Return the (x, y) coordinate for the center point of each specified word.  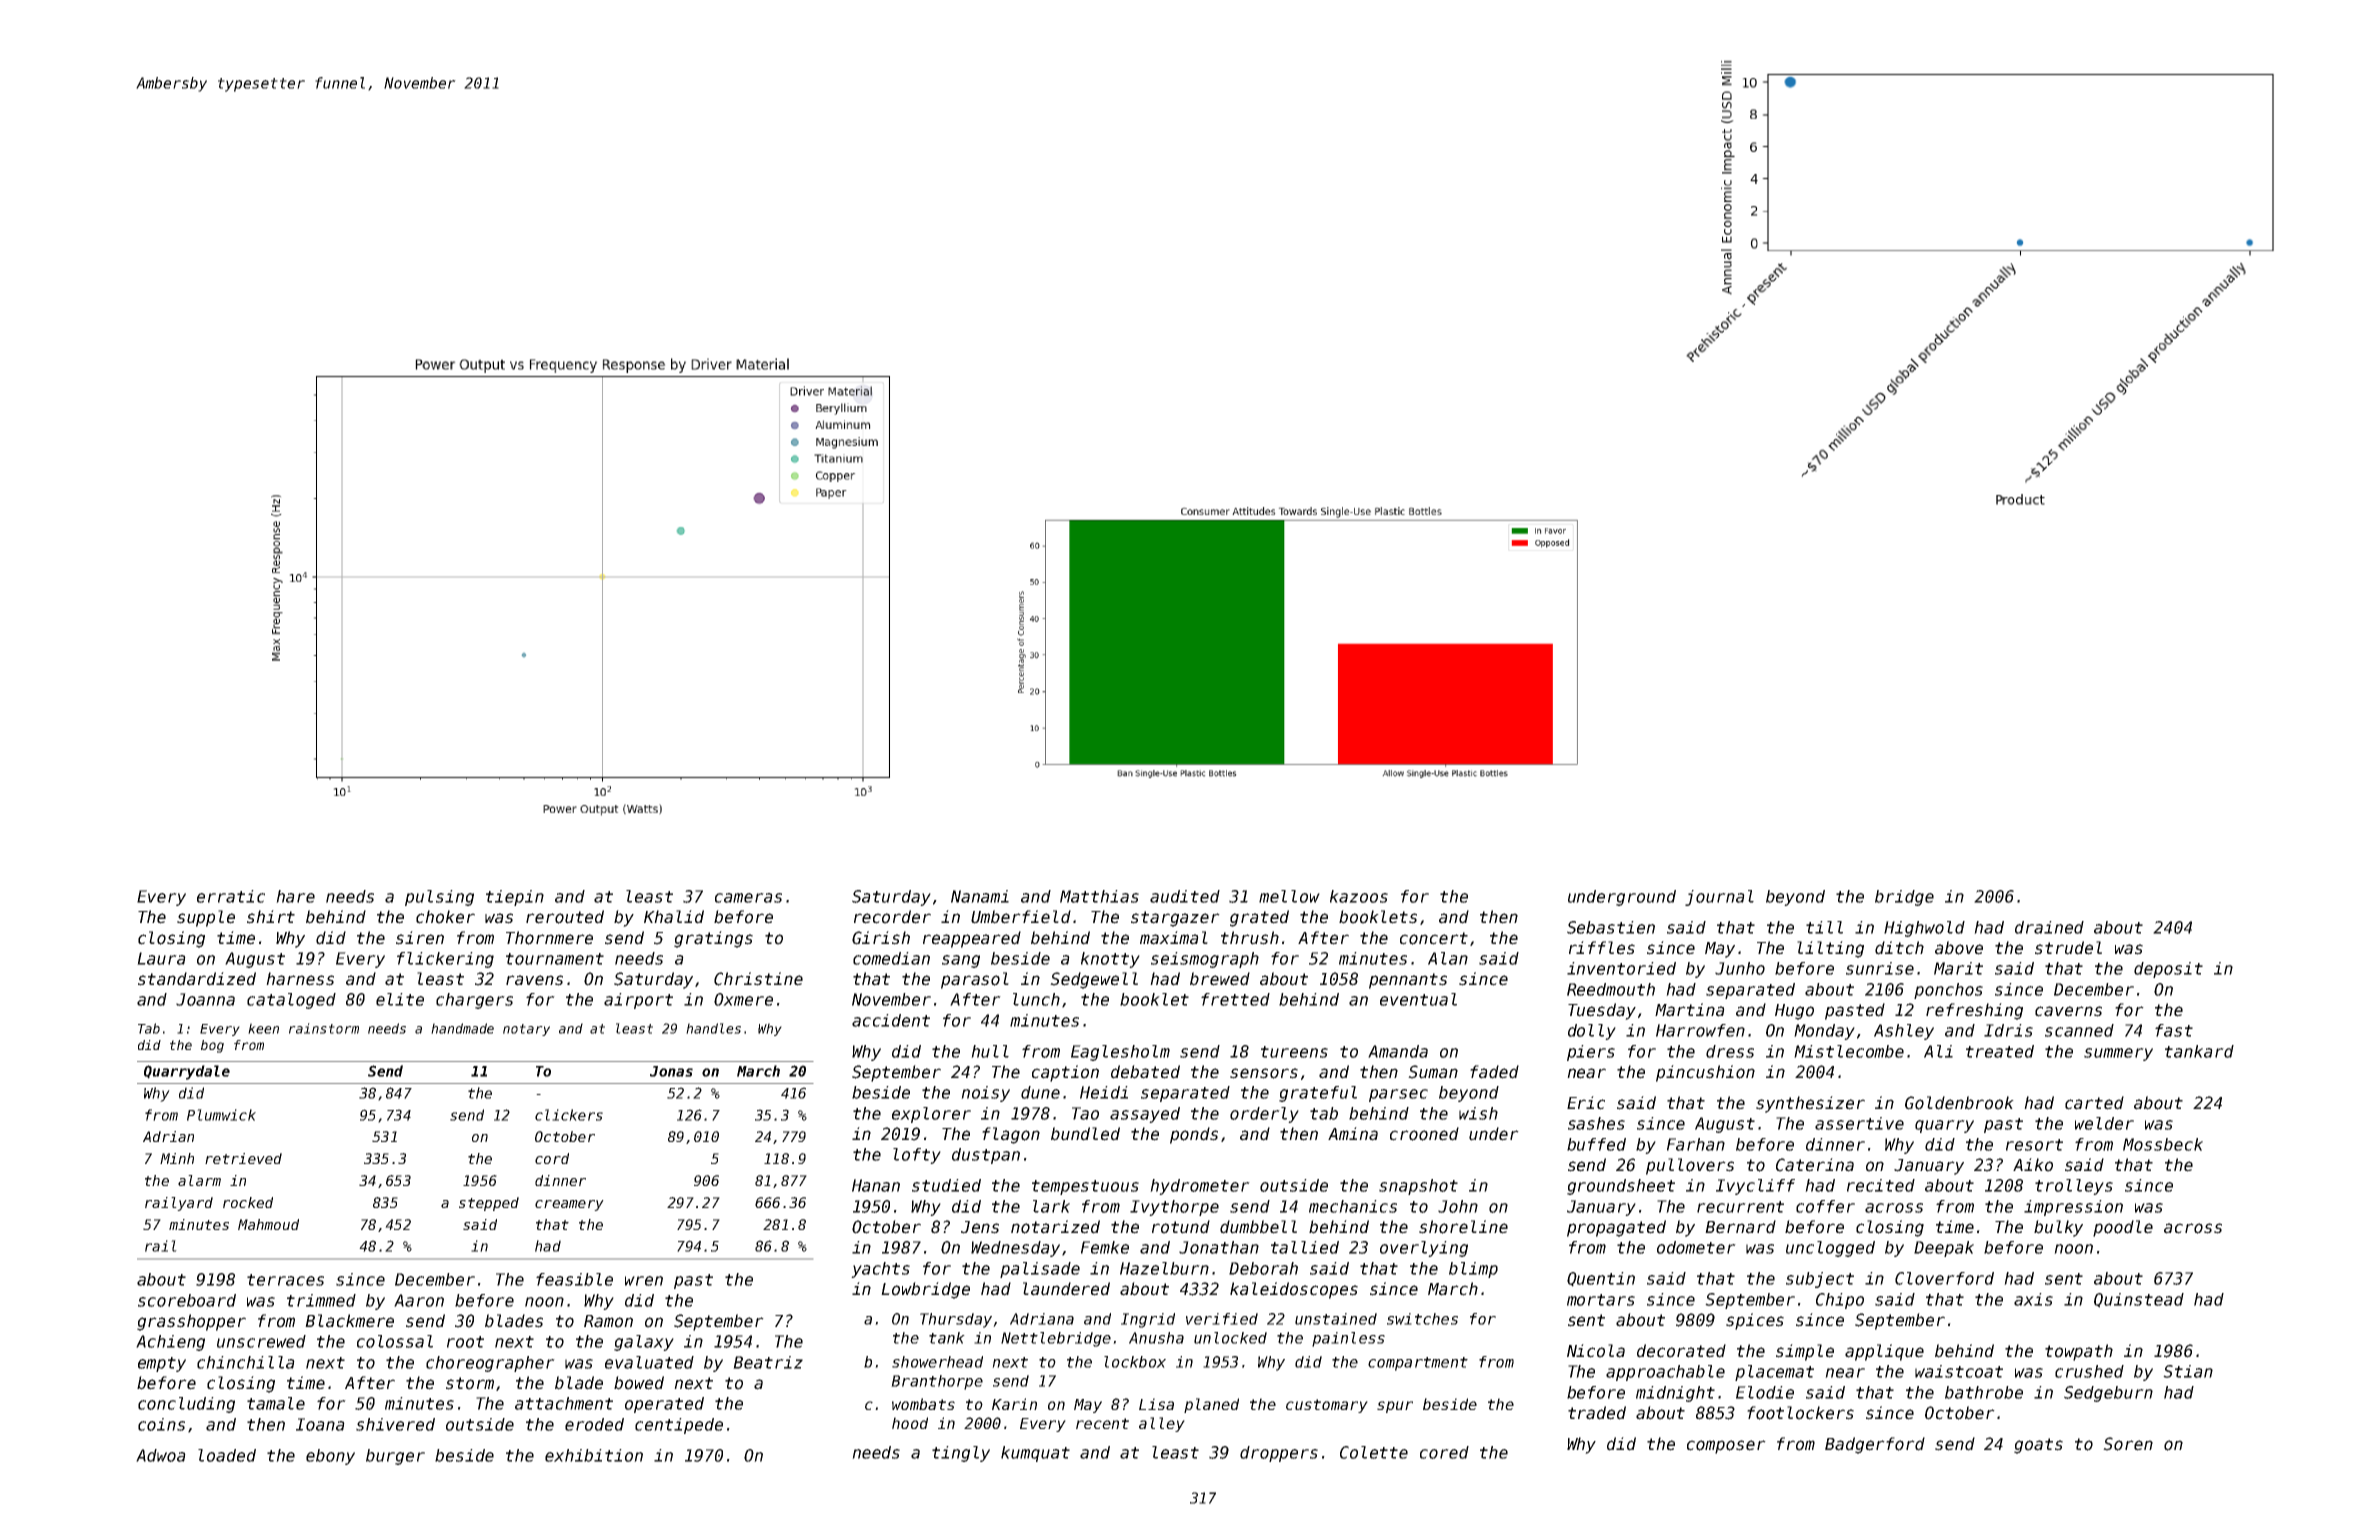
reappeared (972, 939)
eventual (1418, 999)
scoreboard (187, 1300)
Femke (1105, 1247)
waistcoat (1959, 1371)
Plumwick (221, 1115)
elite (400, 999)
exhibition (594, 1455)
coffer (1825, 1206)
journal (1719, 898)
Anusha (1156, 1338)
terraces (285, 1280)
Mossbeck (2163, 1144)
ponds (1194, 1135)
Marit (1958, 968)
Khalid (674, 917)
